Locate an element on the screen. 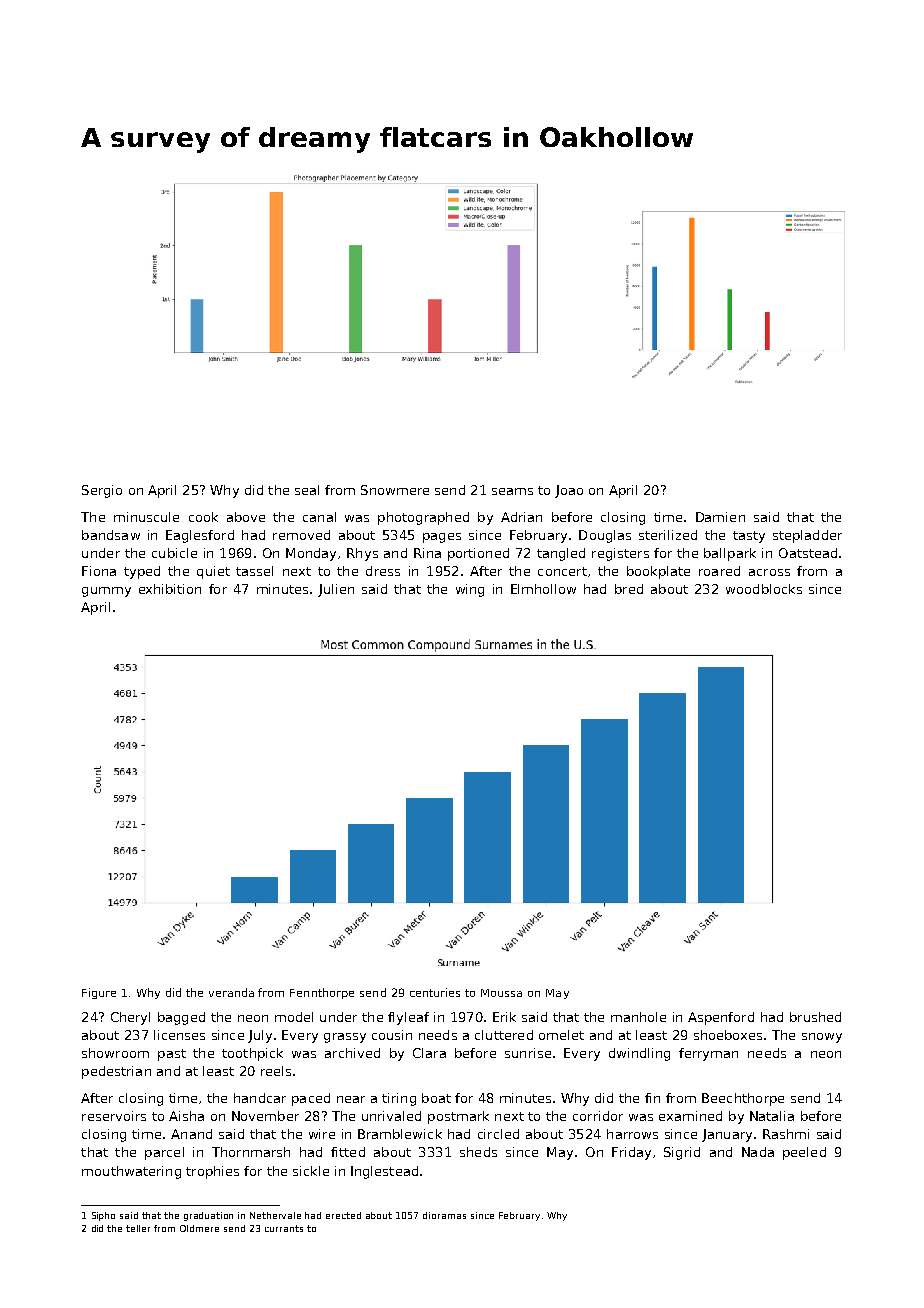  peeled is located at coordinates (804, 1153).
